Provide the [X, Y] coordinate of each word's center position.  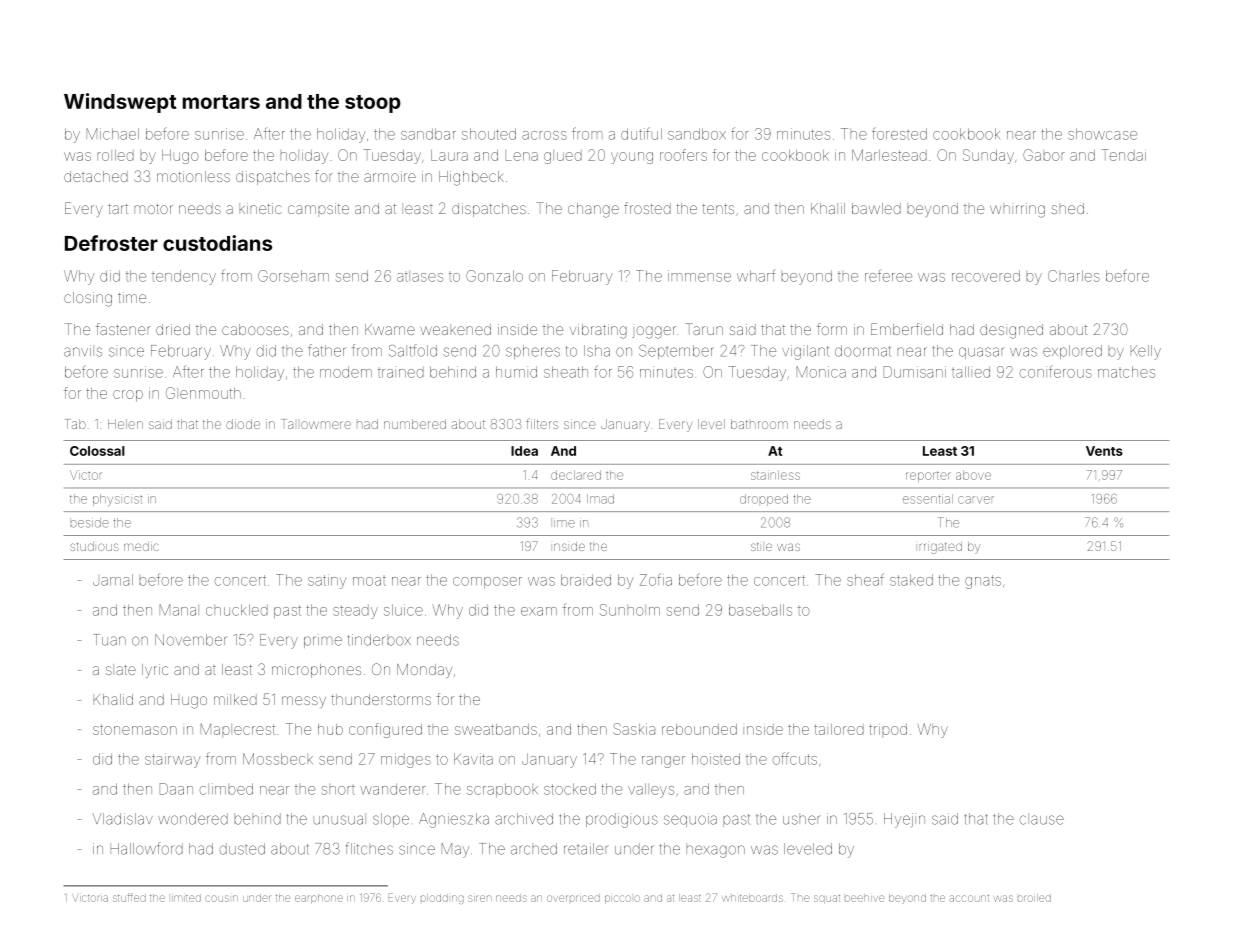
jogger [654, 332]
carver [976, 500]
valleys [651, 790]
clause [1042, 819]
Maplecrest [238, 730]
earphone [319, 899]
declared [576, 475]
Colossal [97, 451]
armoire [390, 176]
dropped [764, 500]
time [132, 297]
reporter [928, 476]
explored [1072, 352]
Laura [449, 155]
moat [369, 581]
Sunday [988, 156]
